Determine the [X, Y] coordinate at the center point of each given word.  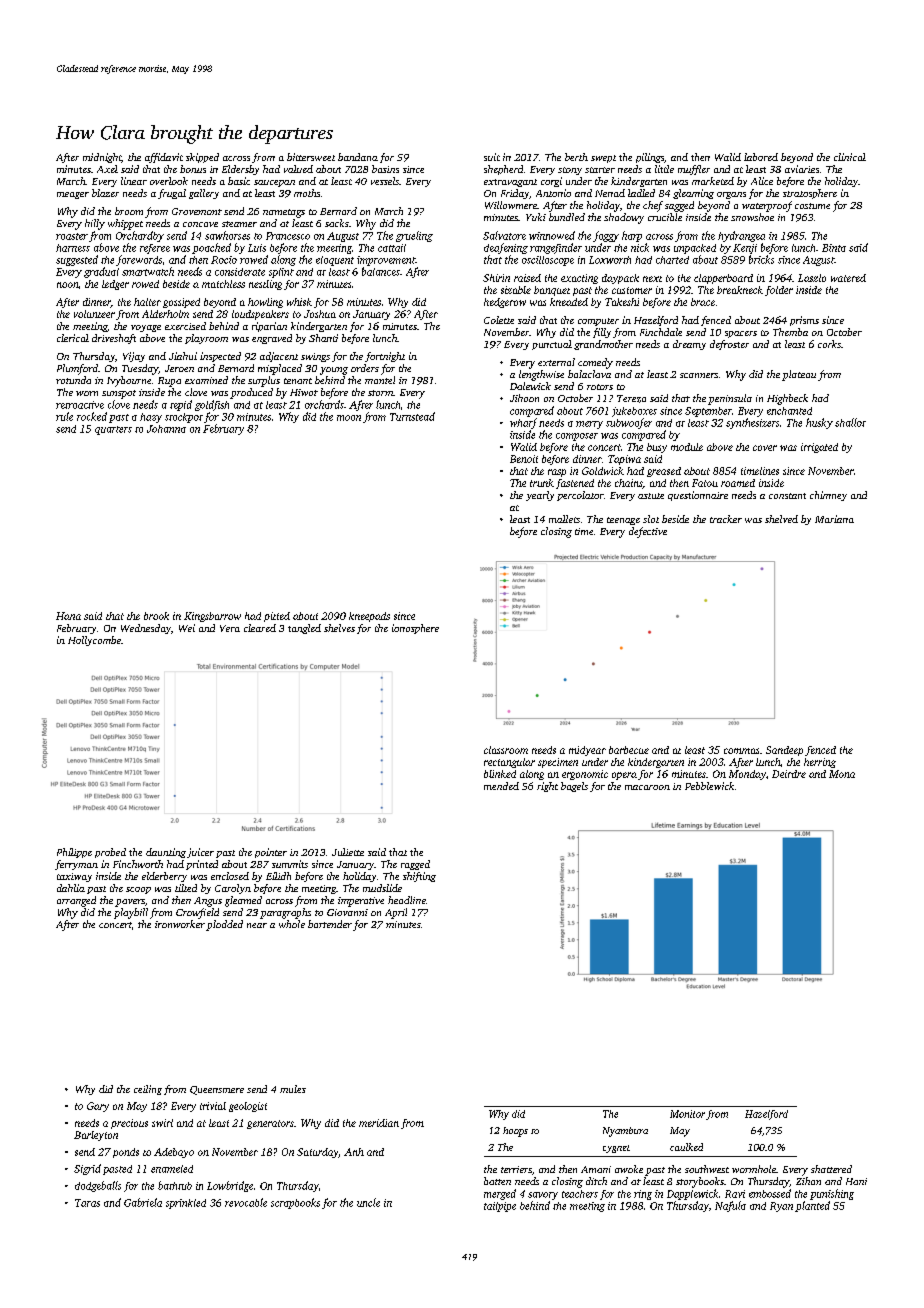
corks [829, 344]
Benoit [524, 459]
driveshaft [114, 339]
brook [156, 616]
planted [812, 1206]
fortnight [385, 357]
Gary [98, 1107]
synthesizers [752, 423]
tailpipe [500, 1207]
